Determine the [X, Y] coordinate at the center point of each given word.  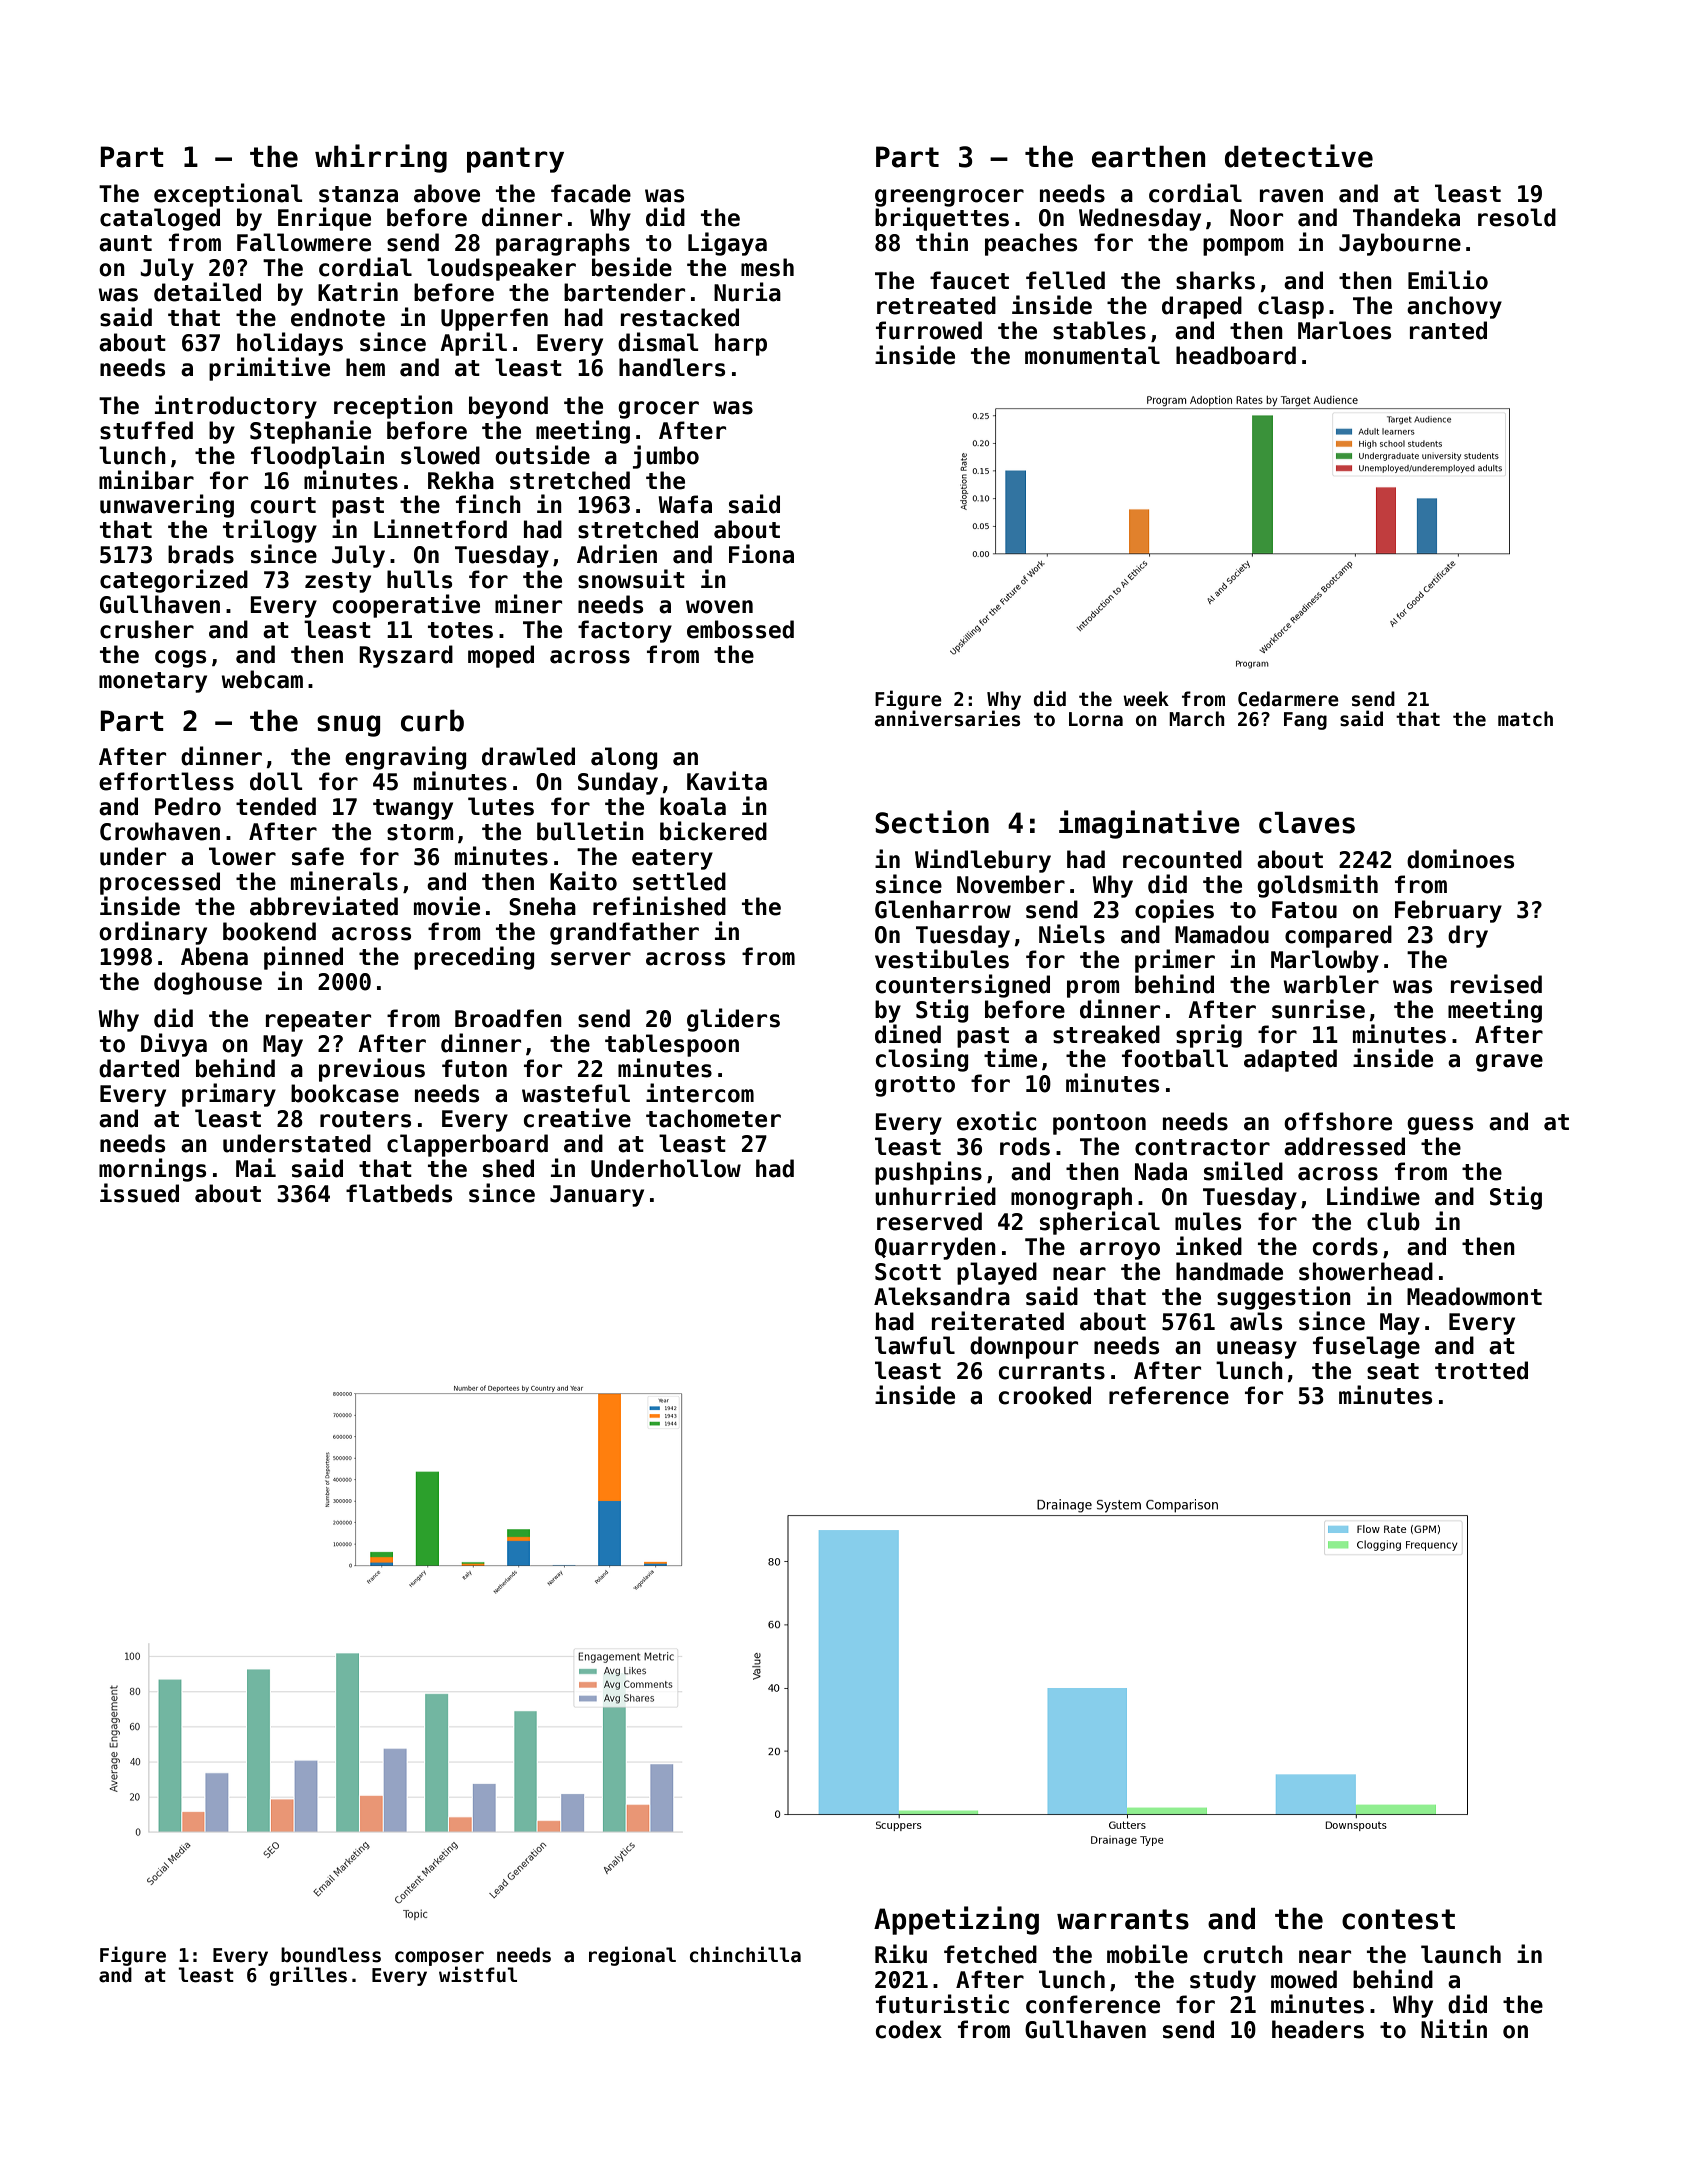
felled [1065, 280]
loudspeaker [501, 269]
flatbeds [399, 1193]
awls [1256, 1321]
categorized [174, 581]
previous [372, 1070]
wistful [478, 1974]
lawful [915, 1345]
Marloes [1344, 330]
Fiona [761, 554]
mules [1208, 1221]
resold [1517, 217]
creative [577, 1118]
